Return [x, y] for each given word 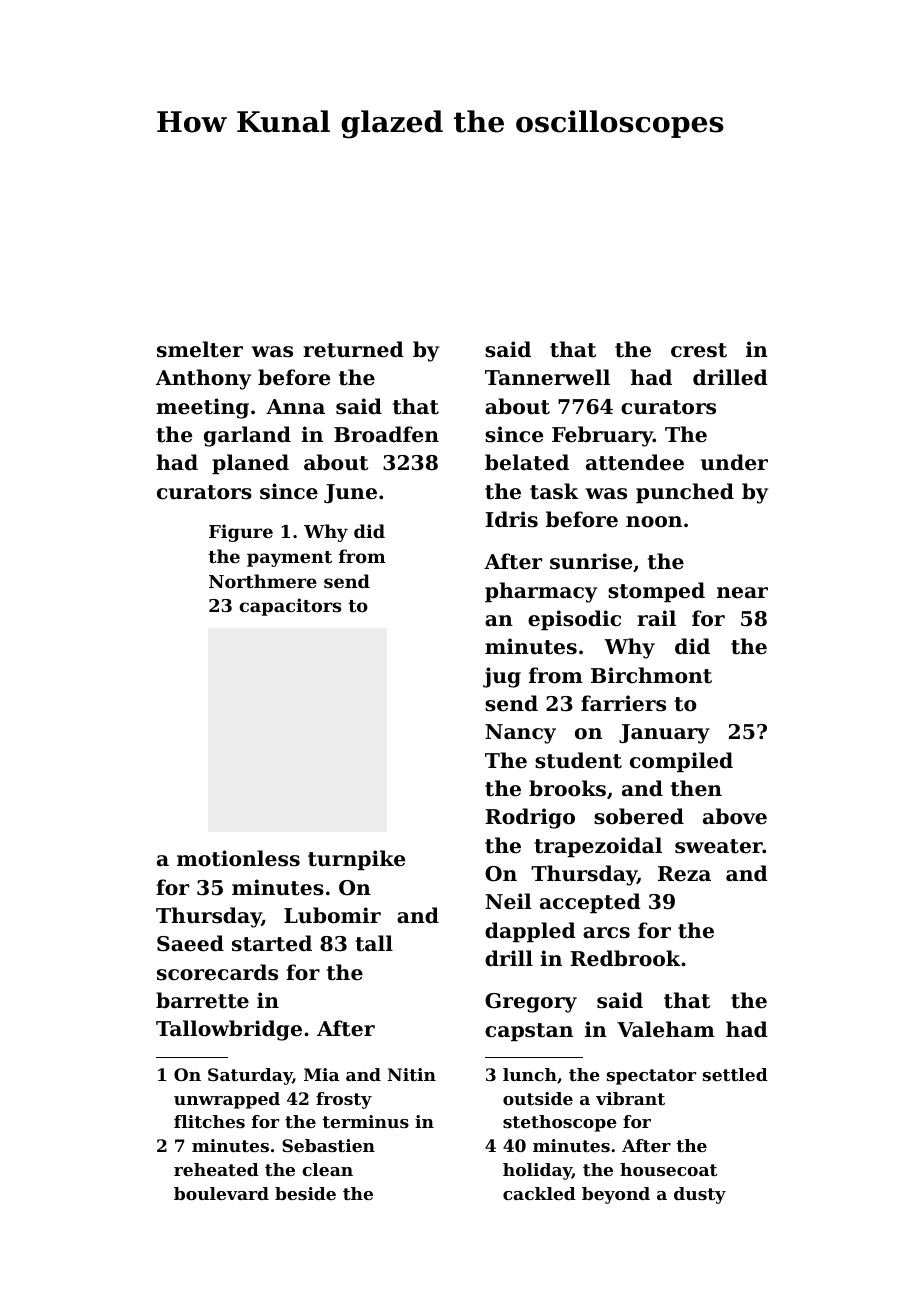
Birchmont [651, 675]
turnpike [356, 860]
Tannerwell [547, 377]
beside [305, 1193]
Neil [508, 901]
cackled [539, 1193]
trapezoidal [598, 847]
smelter [200, 349]
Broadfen [386, 434]
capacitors [290, 607]
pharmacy [541, 592]
